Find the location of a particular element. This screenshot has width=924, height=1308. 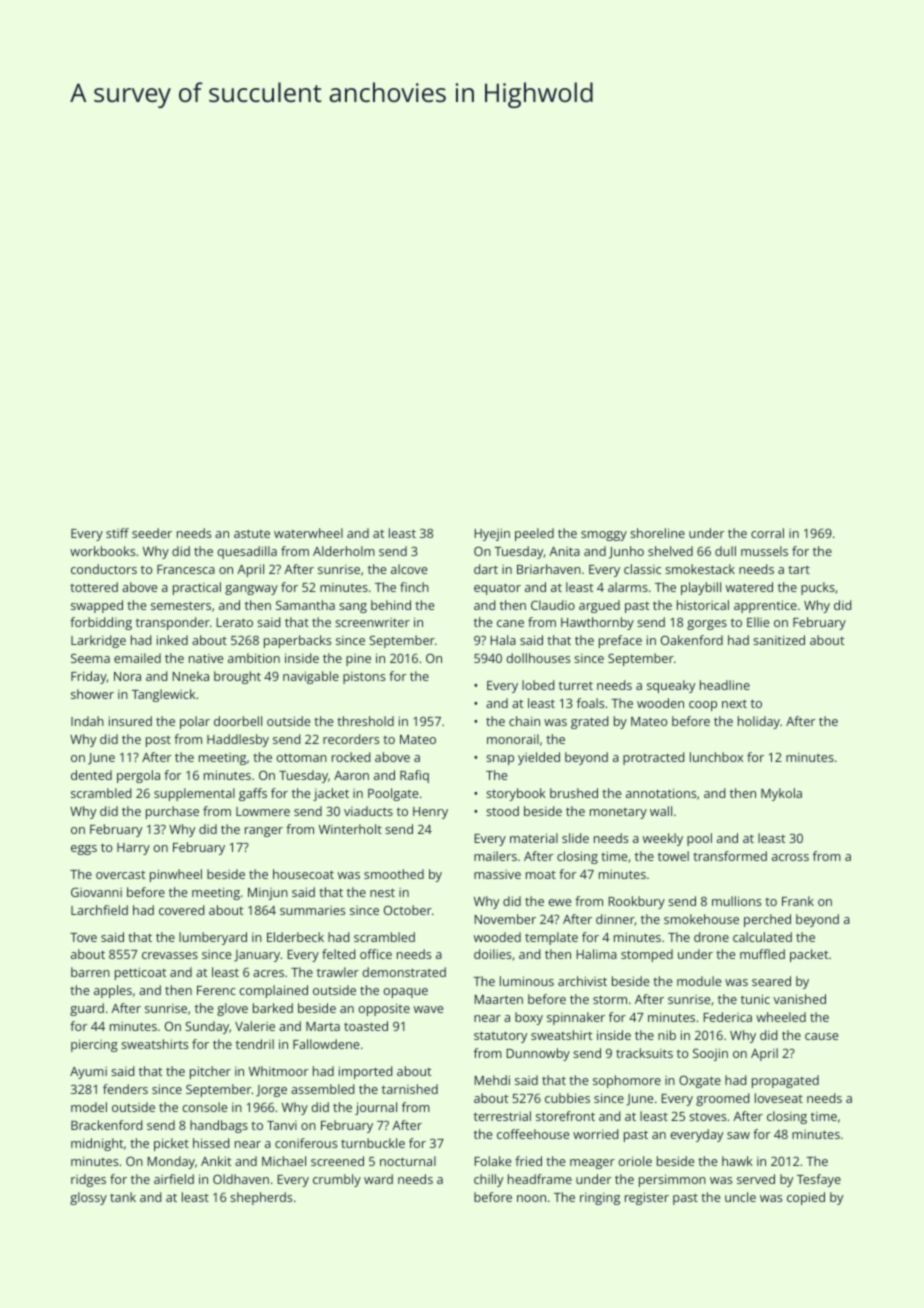

model is located at coordinates (89, 1107).
